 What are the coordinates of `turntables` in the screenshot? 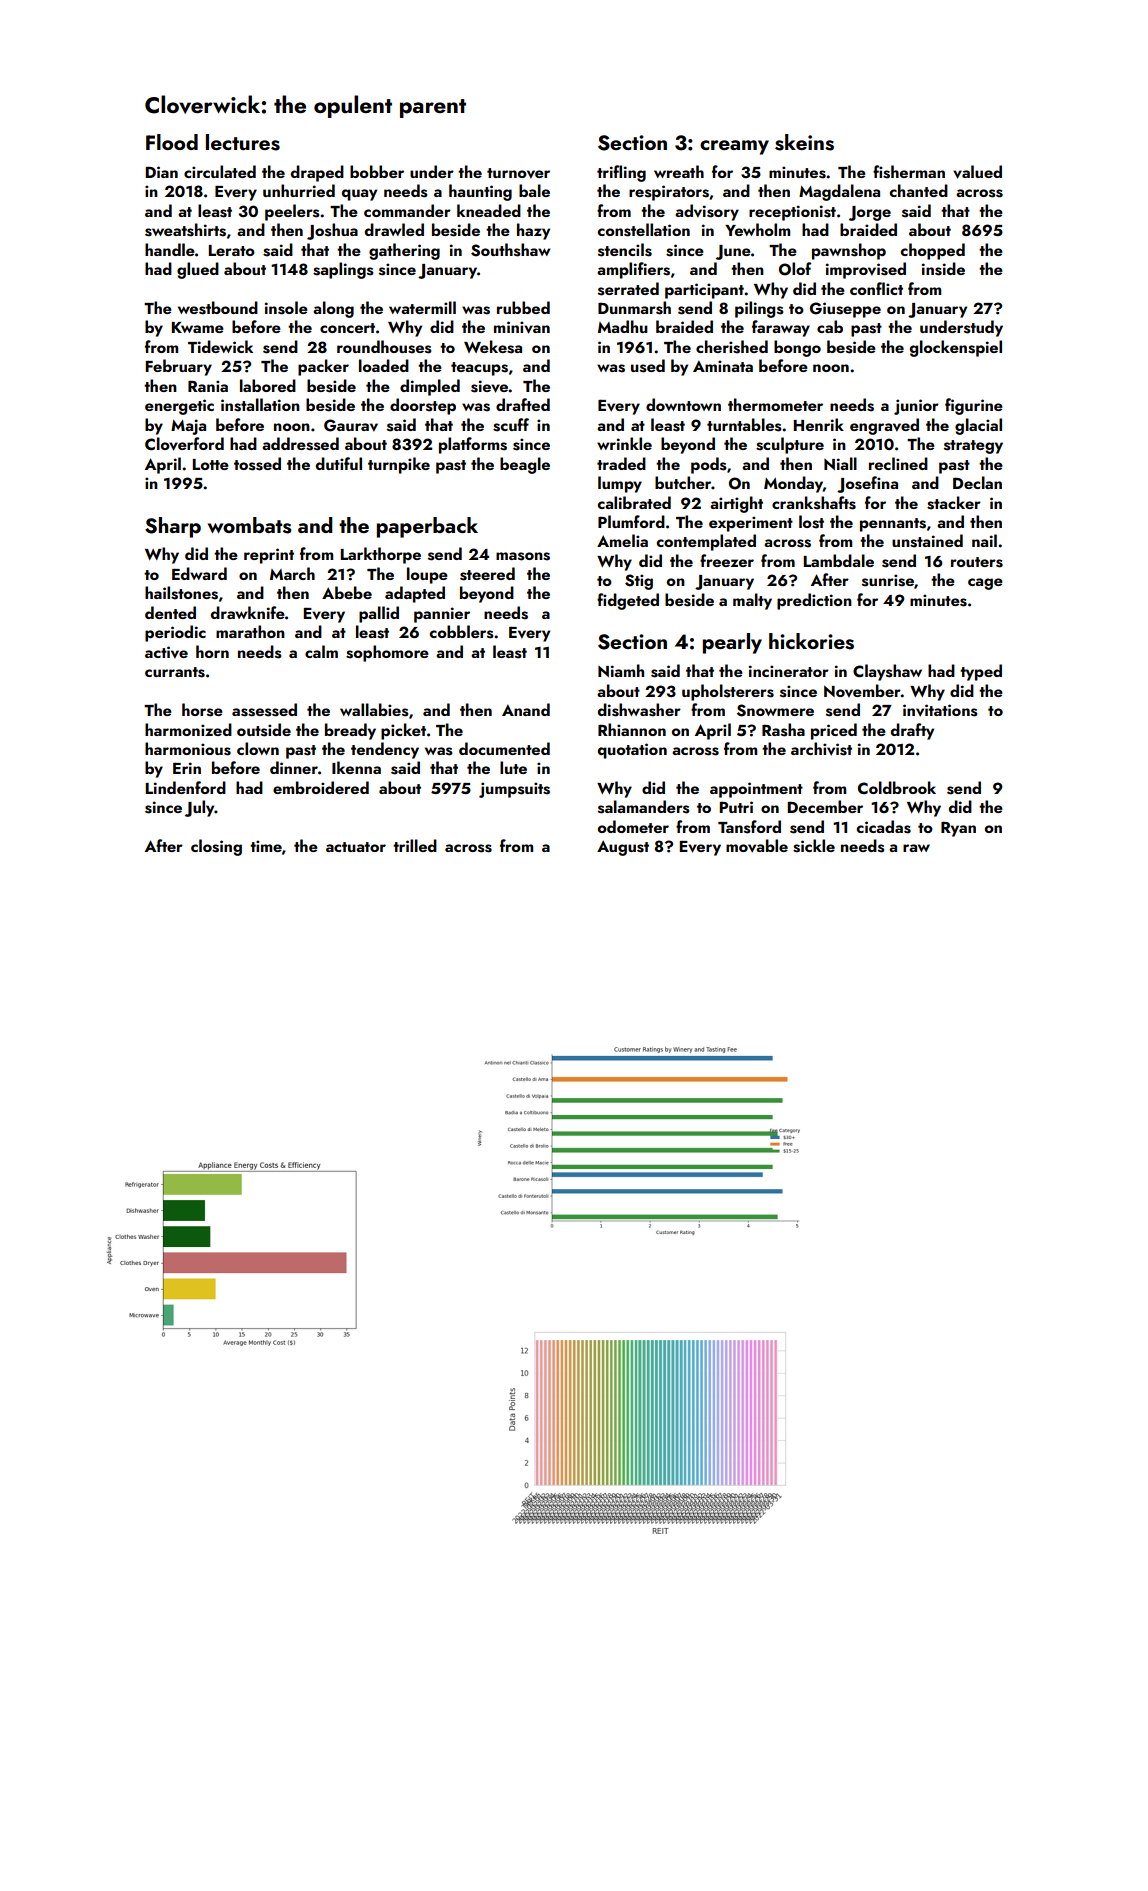 It's located at (744, 425).
